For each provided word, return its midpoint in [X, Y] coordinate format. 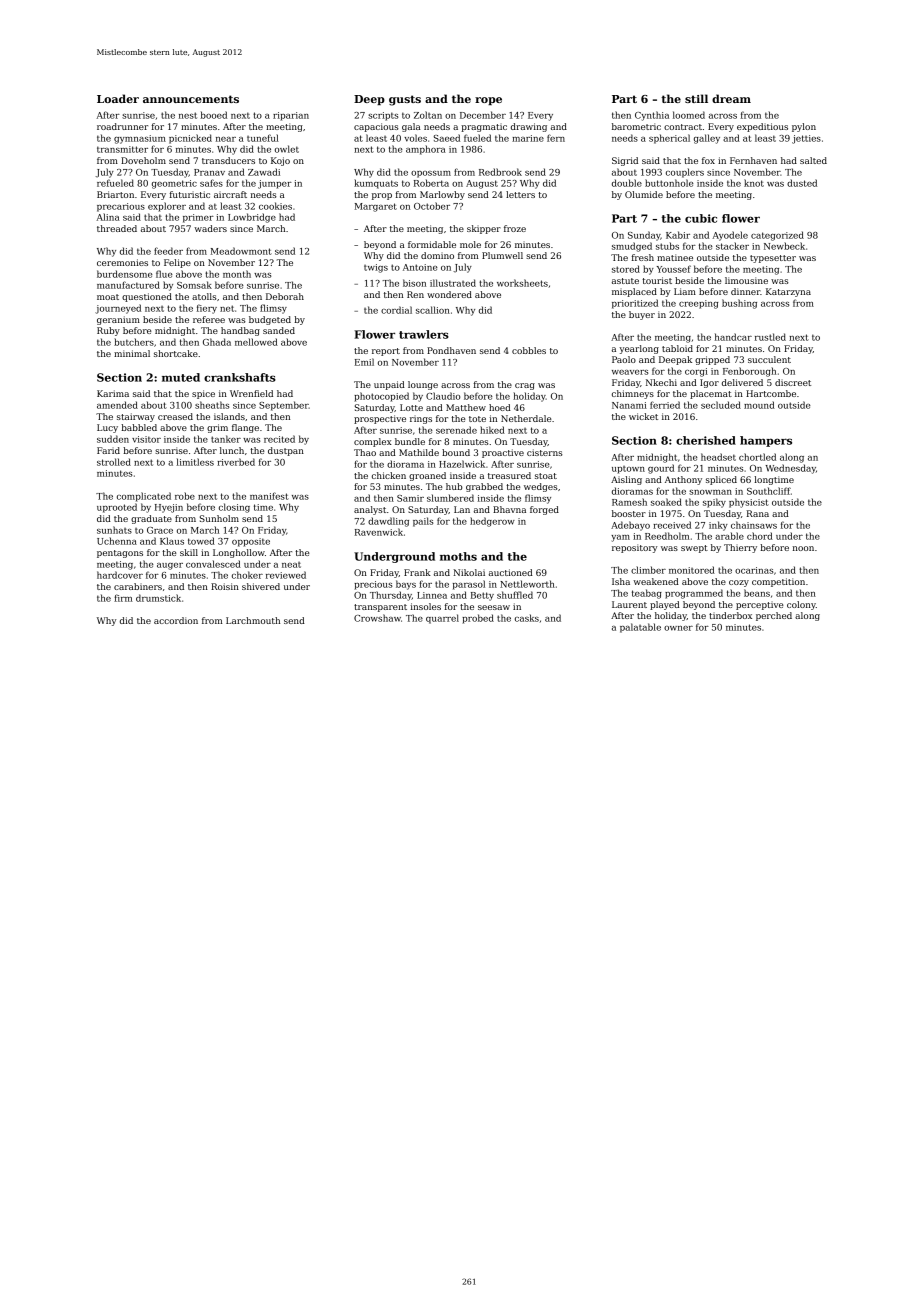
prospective [380, 419]
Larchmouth [253, 620]
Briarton [115, 194]
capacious [376, 127]
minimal [132, 353]
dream [731, 98]
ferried [665, 405]
